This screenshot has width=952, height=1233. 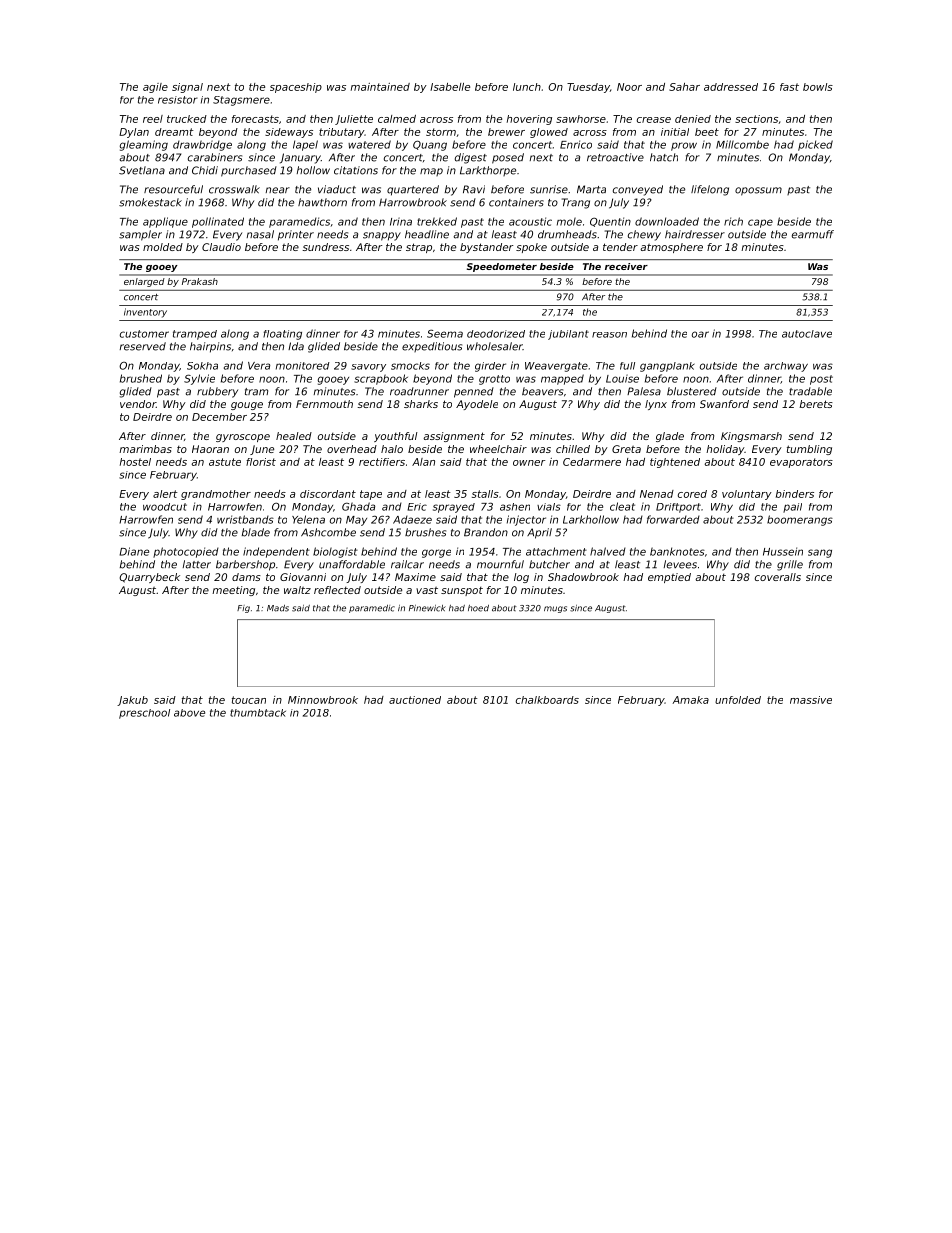 What do you see at coordinates (132, 701) in the screenshot?
I see `Jakub` at bounding box center [132, 701].
